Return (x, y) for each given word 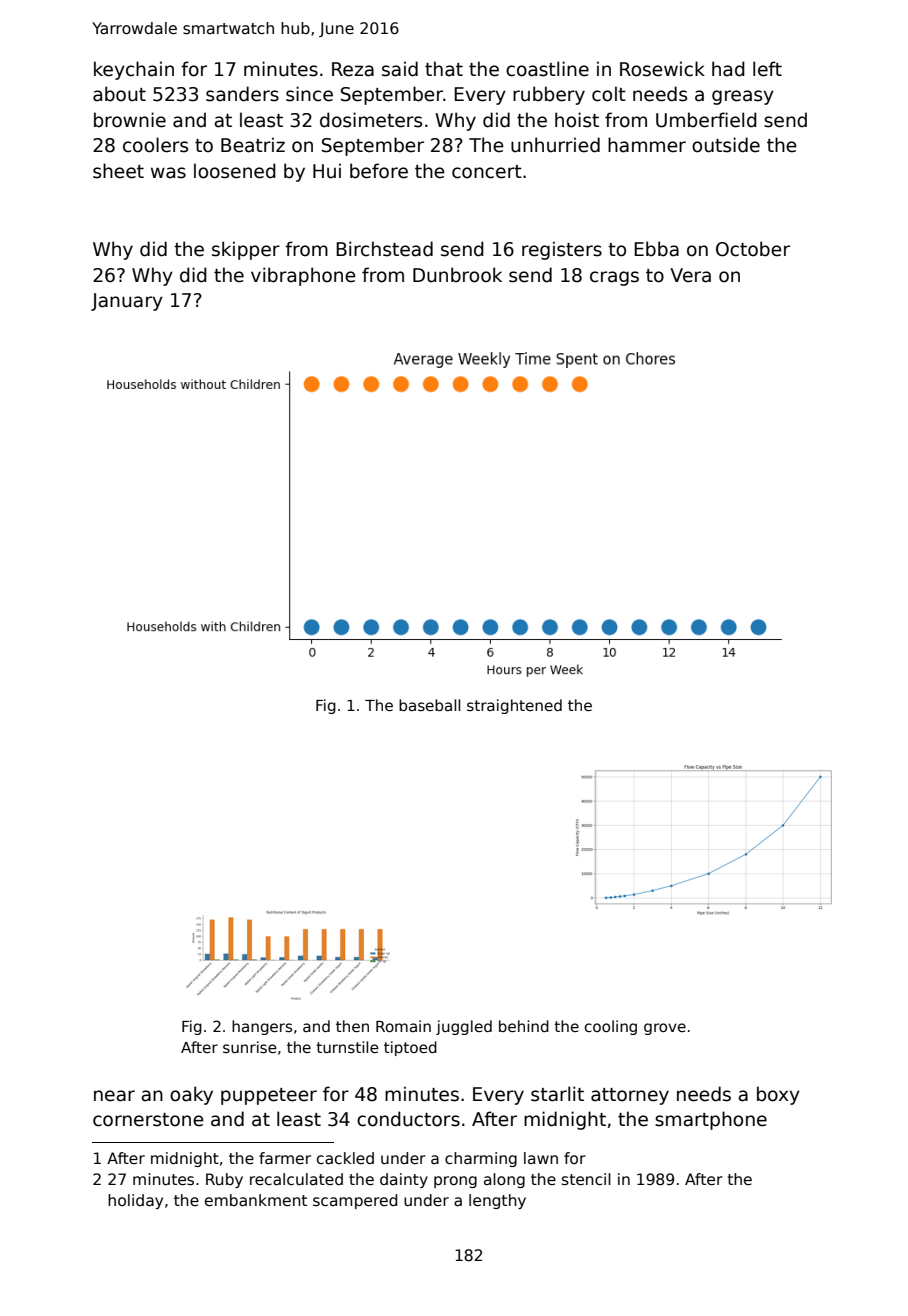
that (444, 69)
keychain (134, 70)
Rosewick (662, 69)
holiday (135, 1201)
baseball (429, 705)
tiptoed (410, 1048)
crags (614, 278)
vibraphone (303, 276)
